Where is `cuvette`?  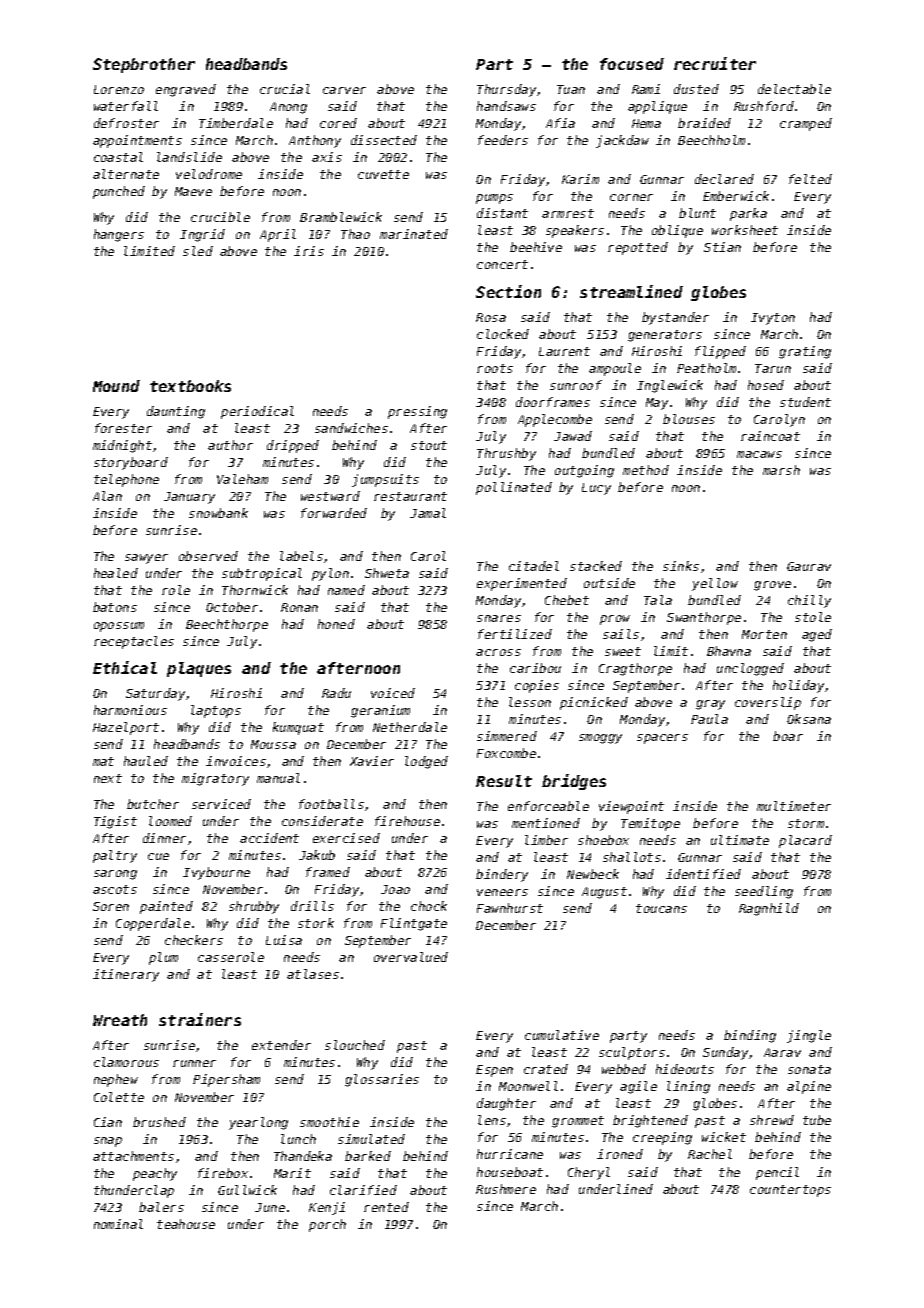 cuvette is located at coordinates (383, 174).
